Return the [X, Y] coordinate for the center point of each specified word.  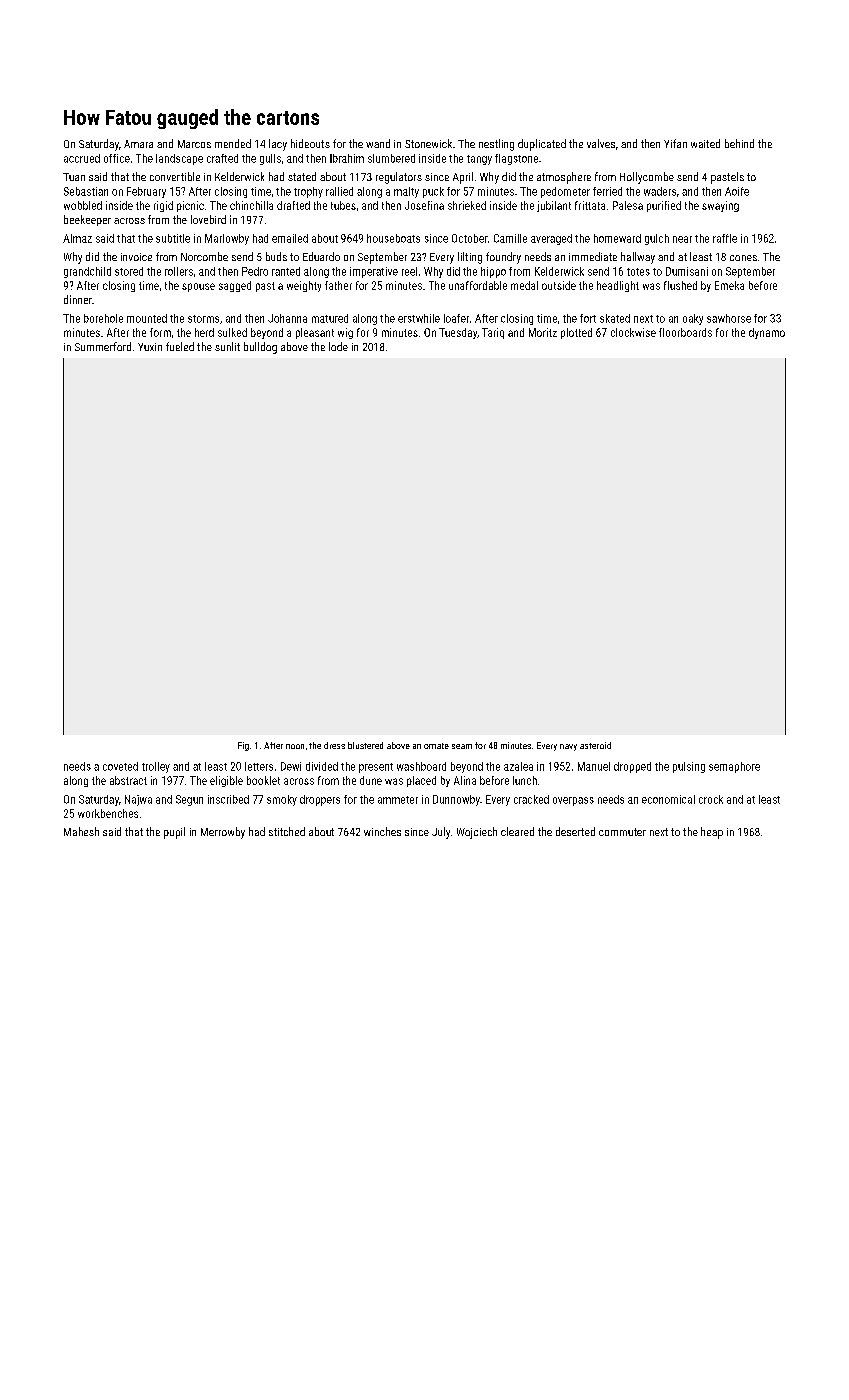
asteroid [595, 745]
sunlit [227, 346]
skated [615, 318]
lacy [278, 145]
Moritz [543, 332]
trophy [308, 192]
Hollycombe [647, 178]
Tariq [493, 333]
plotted [576, 333]
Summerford [103, 346]
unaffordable [478, 285]
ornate [436, 746]
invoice [136, 257]
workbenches [108, 813]
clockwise [633, 332]
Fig [243, 746]
